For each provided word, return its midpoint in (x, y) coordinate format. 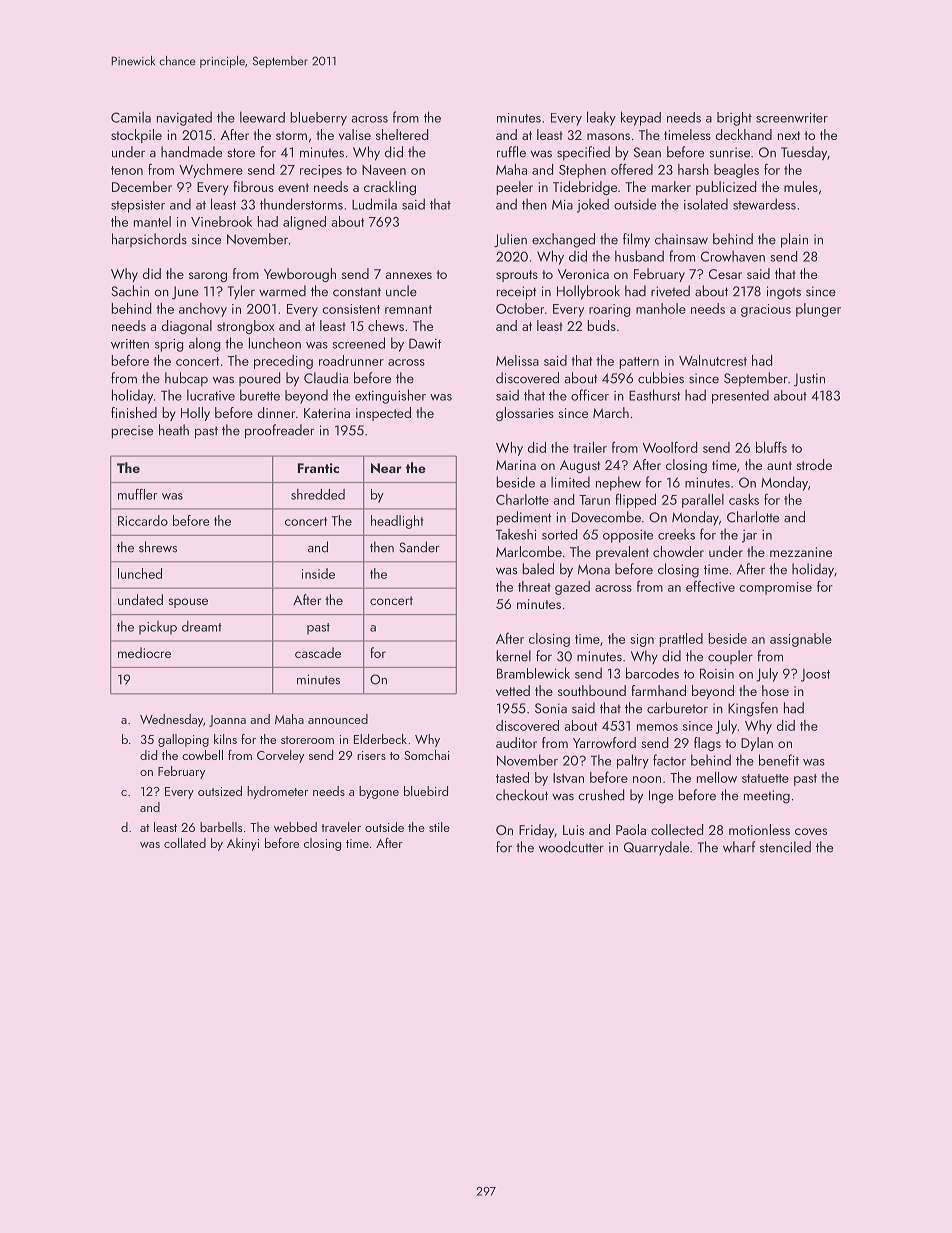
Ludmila (374, 204)
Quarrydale (656, 848)
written (130, 344)
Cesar (725, 274)
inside (318, 573)
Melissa (517, 360)
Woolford (670, 447)
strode (814, 464)
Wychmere (211, 171)
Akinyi (243, 844)
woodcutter (571, 847)
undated (140, 599)
